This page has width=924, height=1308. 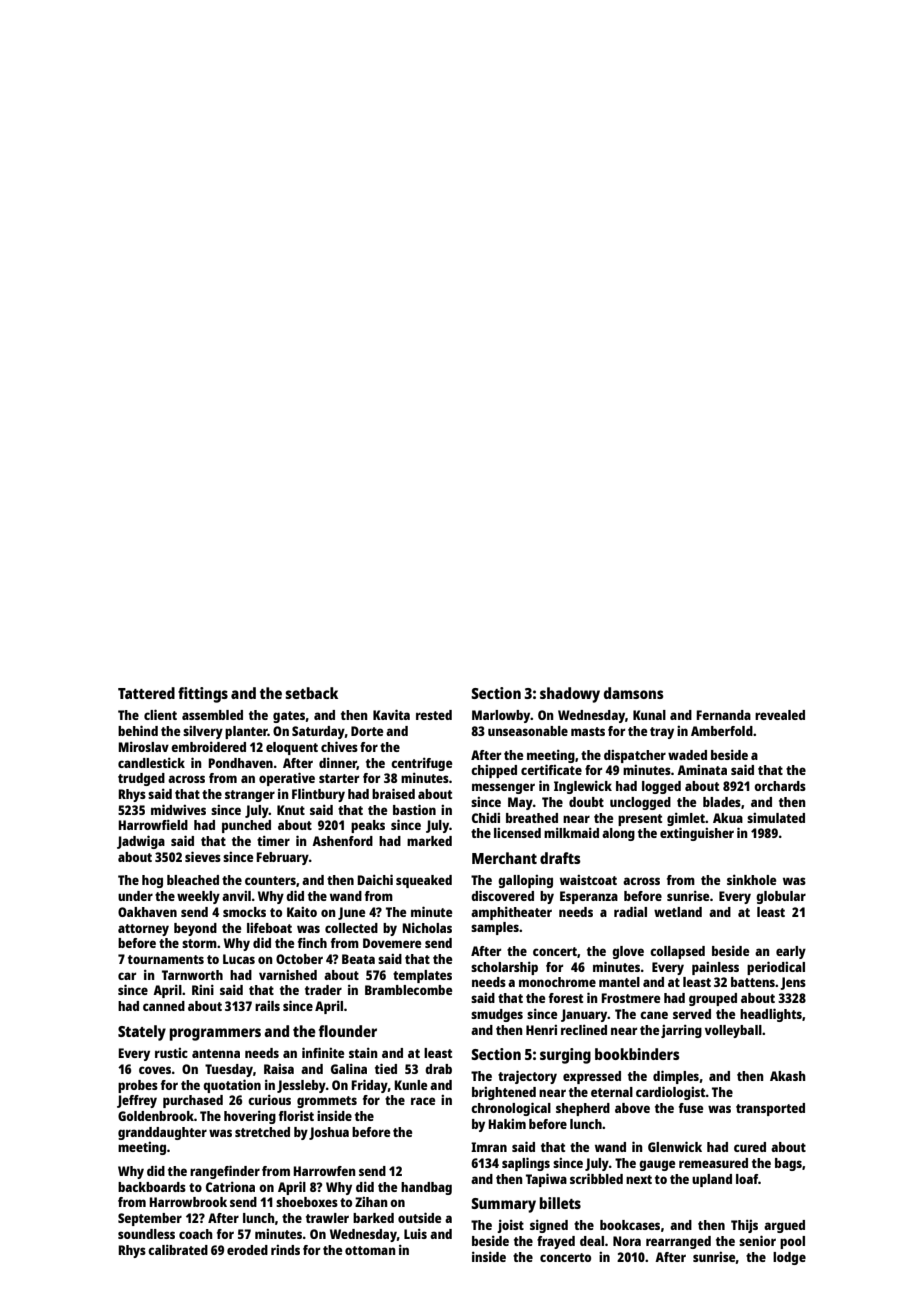 I want to click on canned, so click(x=164, y=1006).
